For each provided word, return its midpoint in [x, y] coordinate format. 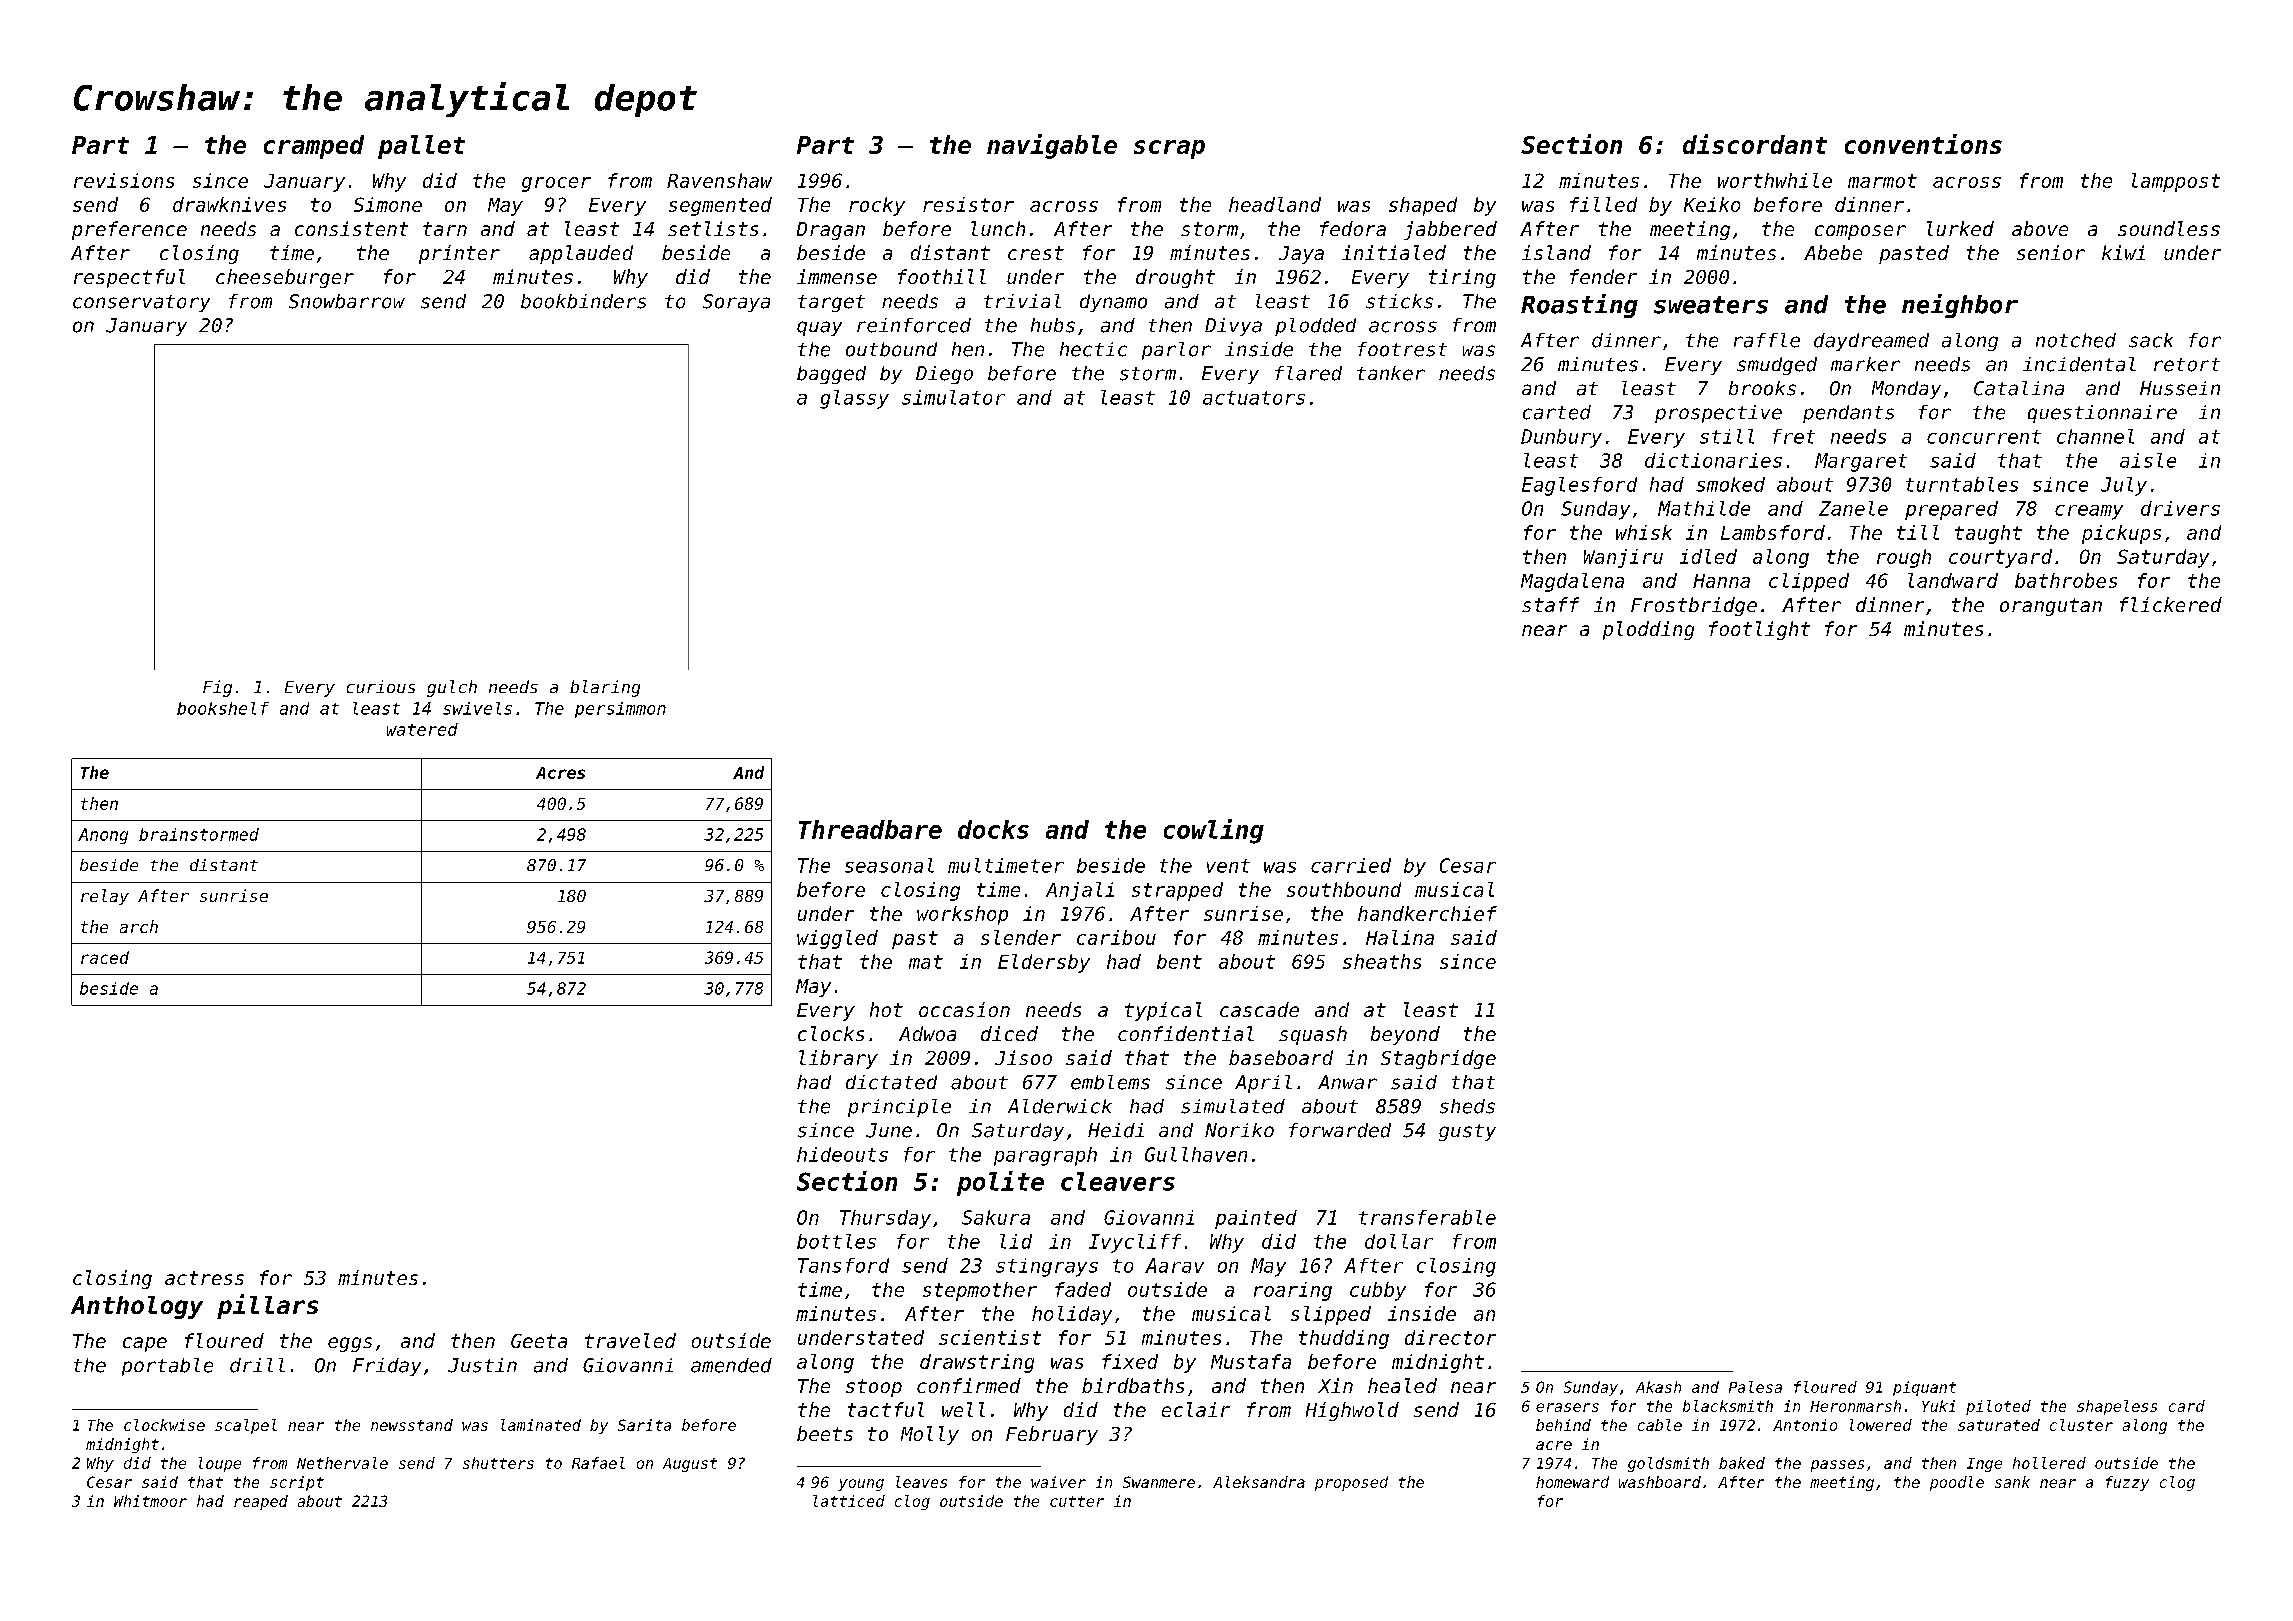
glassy [854, 399]
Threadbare [870, 829]
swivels [477, 708]
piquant [1924, 1388]
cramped [314, 147]
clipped [1809, 582]
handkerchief [1427, 913]
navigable [1052, 146]
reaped [261, 1502]
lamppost [2176, 182]
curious [381, 686]
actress [204, 1278]
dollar [1399, 1241]
